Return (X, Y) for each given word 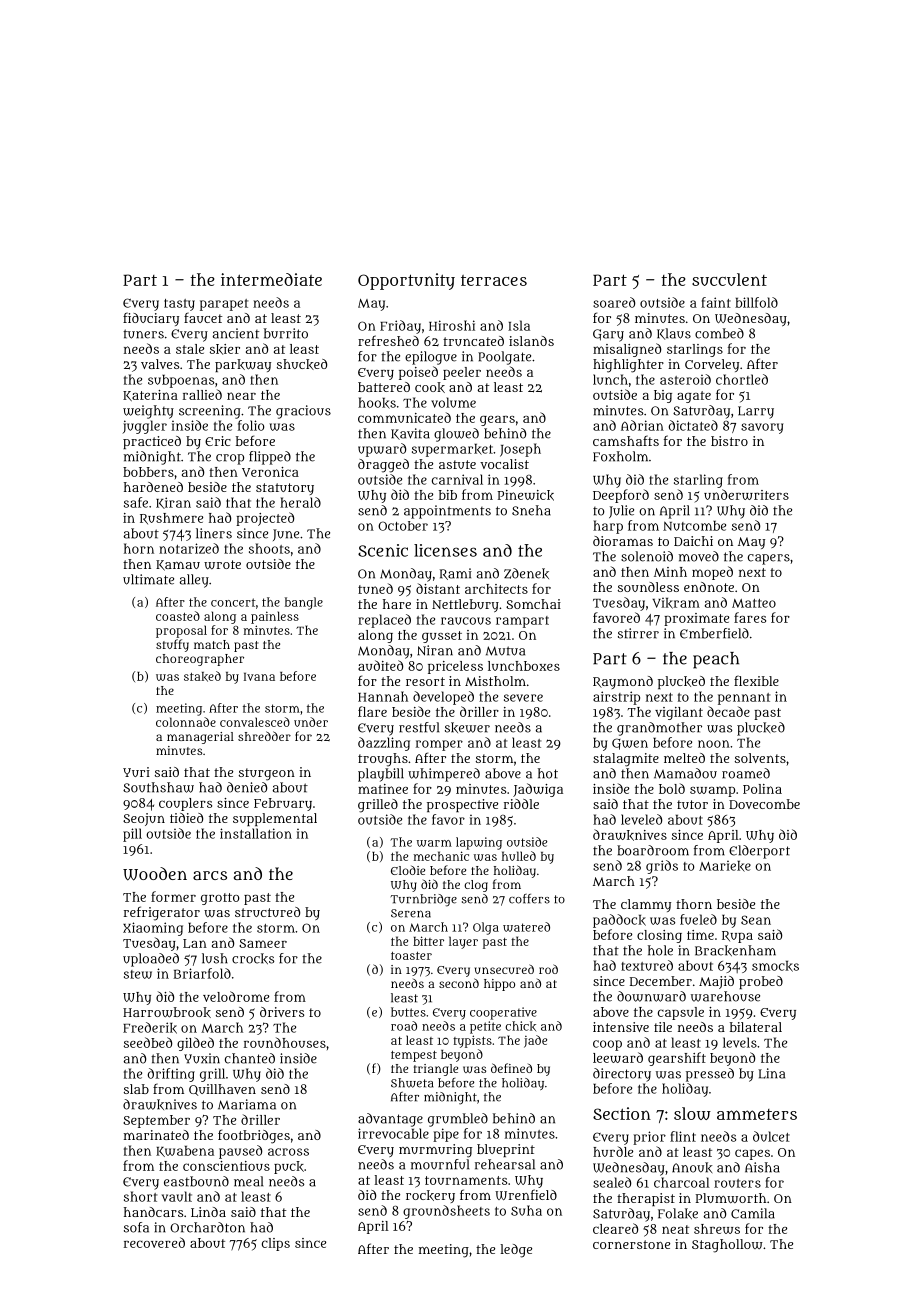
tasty (179, 305)
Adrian (642, 425)
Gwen (630, 744)
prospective (462, 805)
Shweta (412, 1083)
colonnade (186, 722)
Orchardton (207, 1227)
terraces (494, 280)
